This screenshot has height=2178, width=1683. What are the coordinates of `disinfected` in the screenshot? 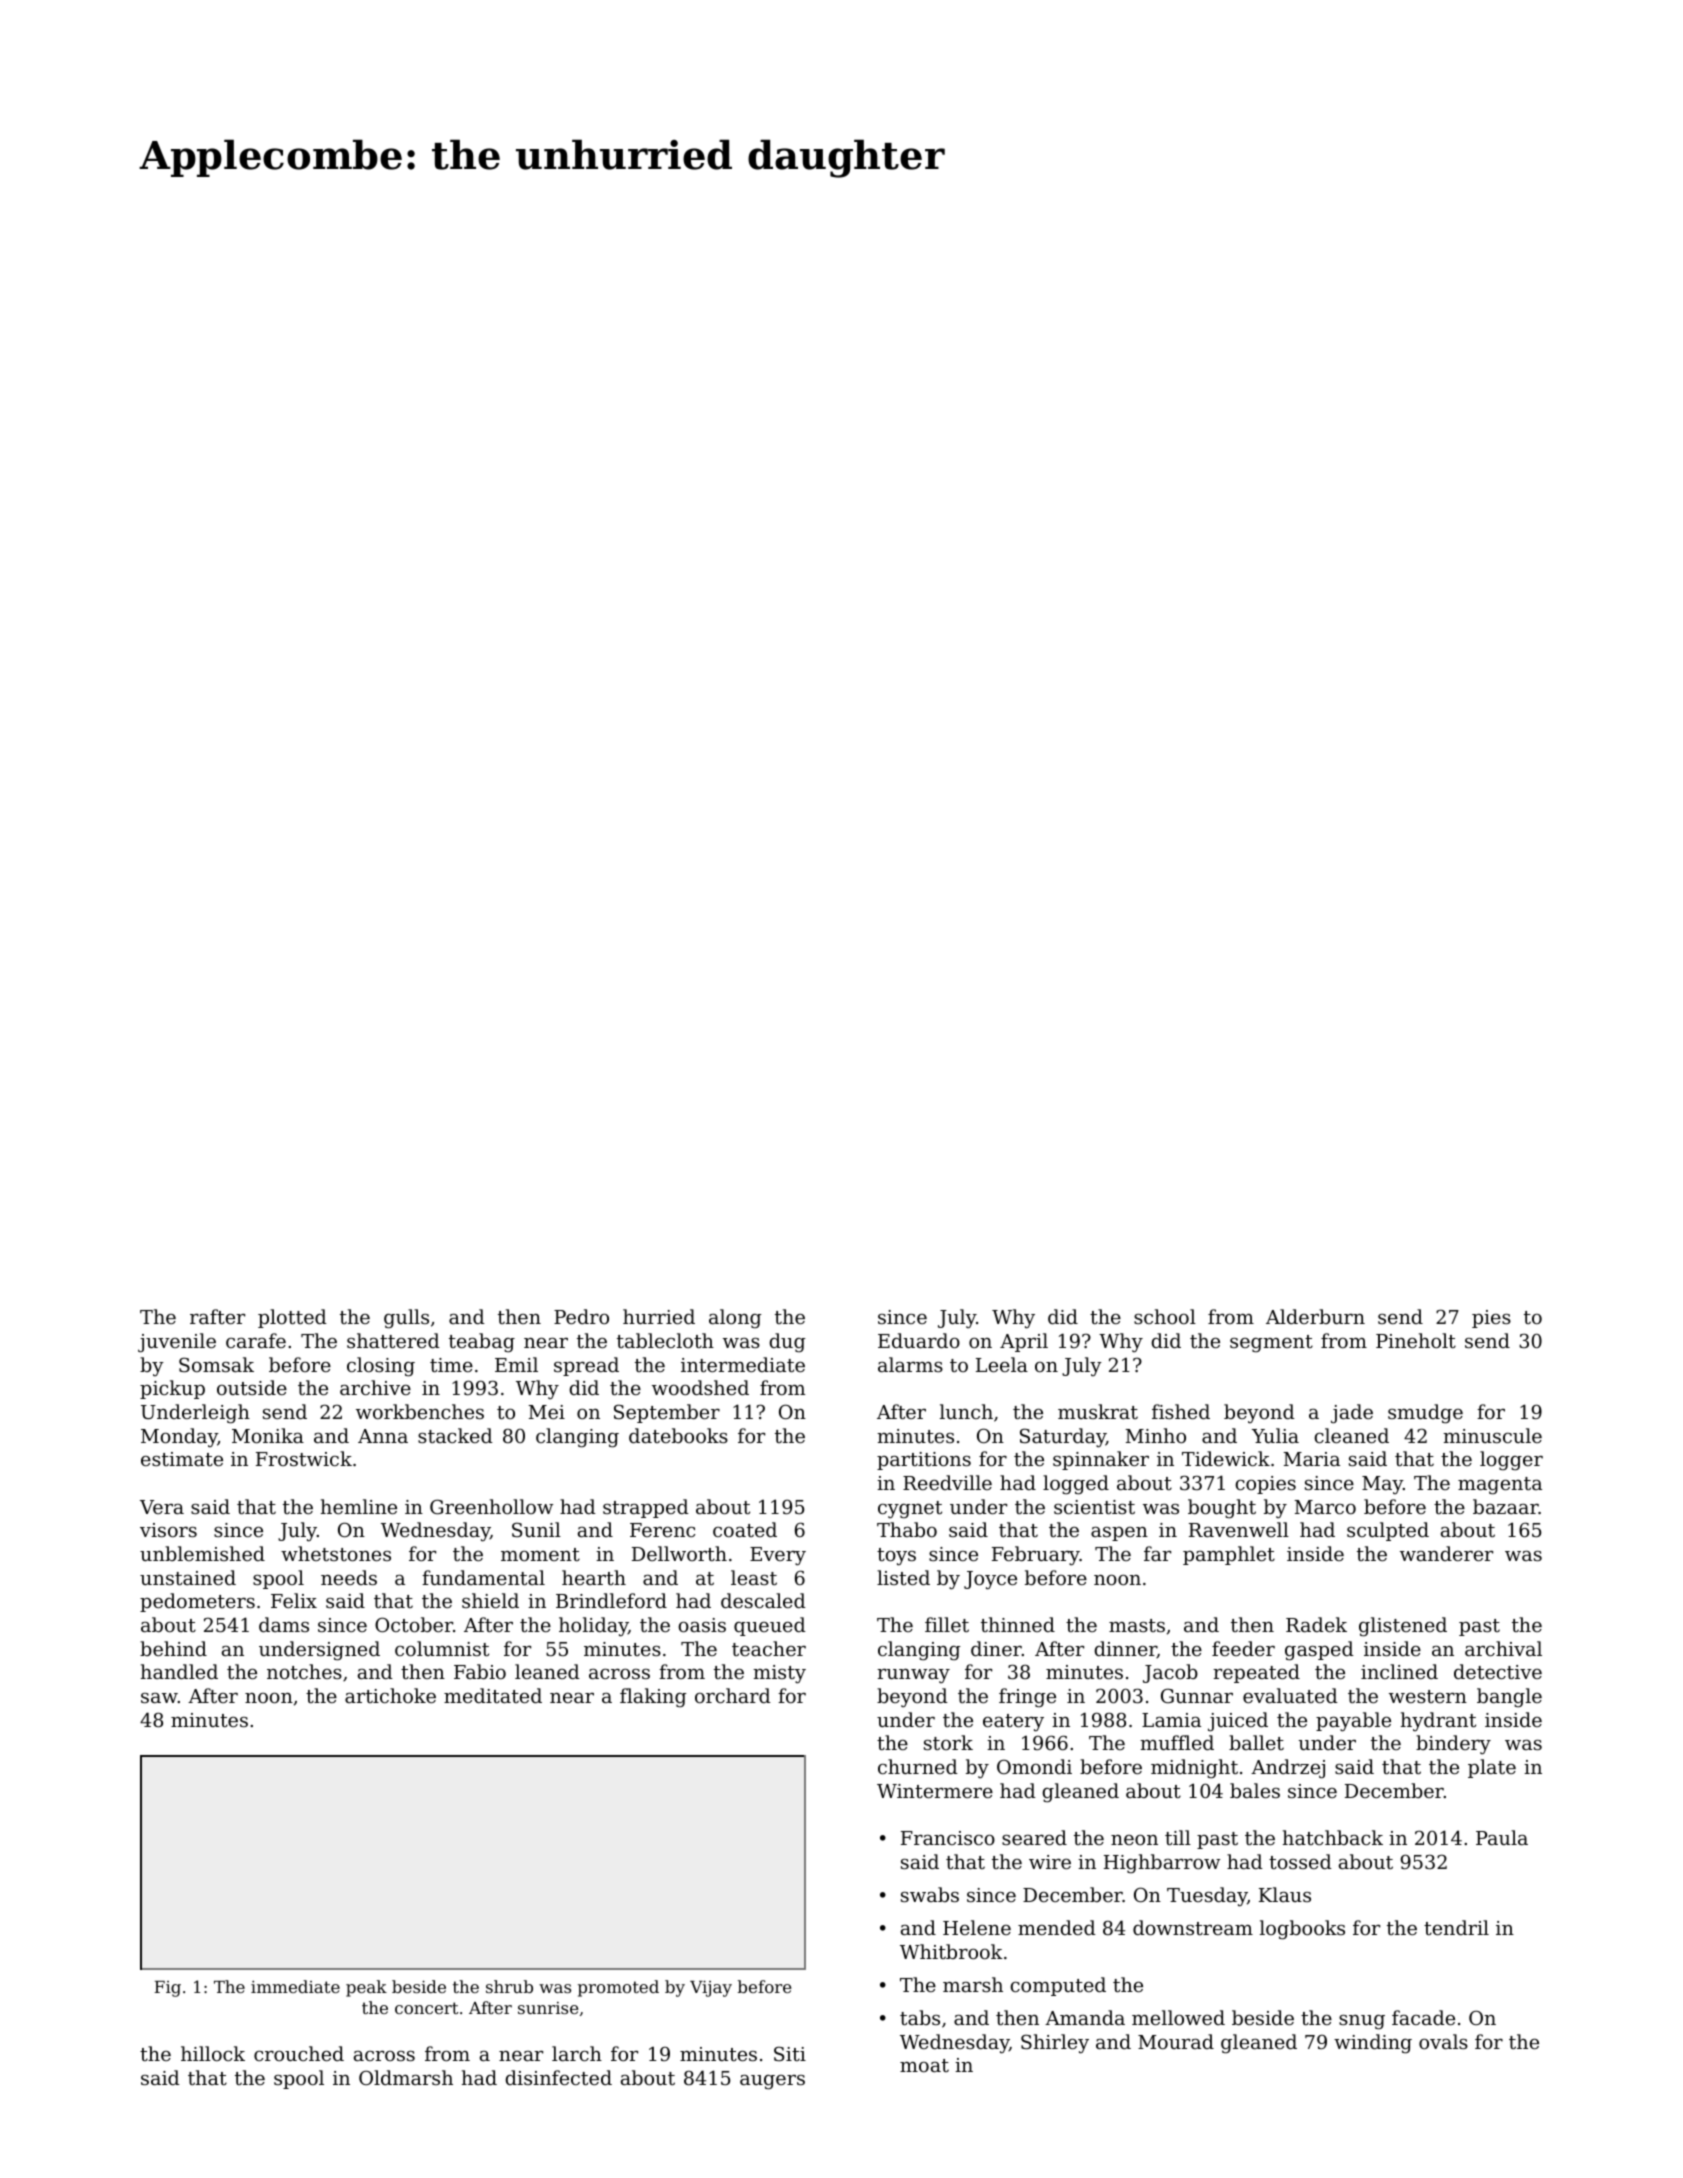 It's located at (558, 2077).
